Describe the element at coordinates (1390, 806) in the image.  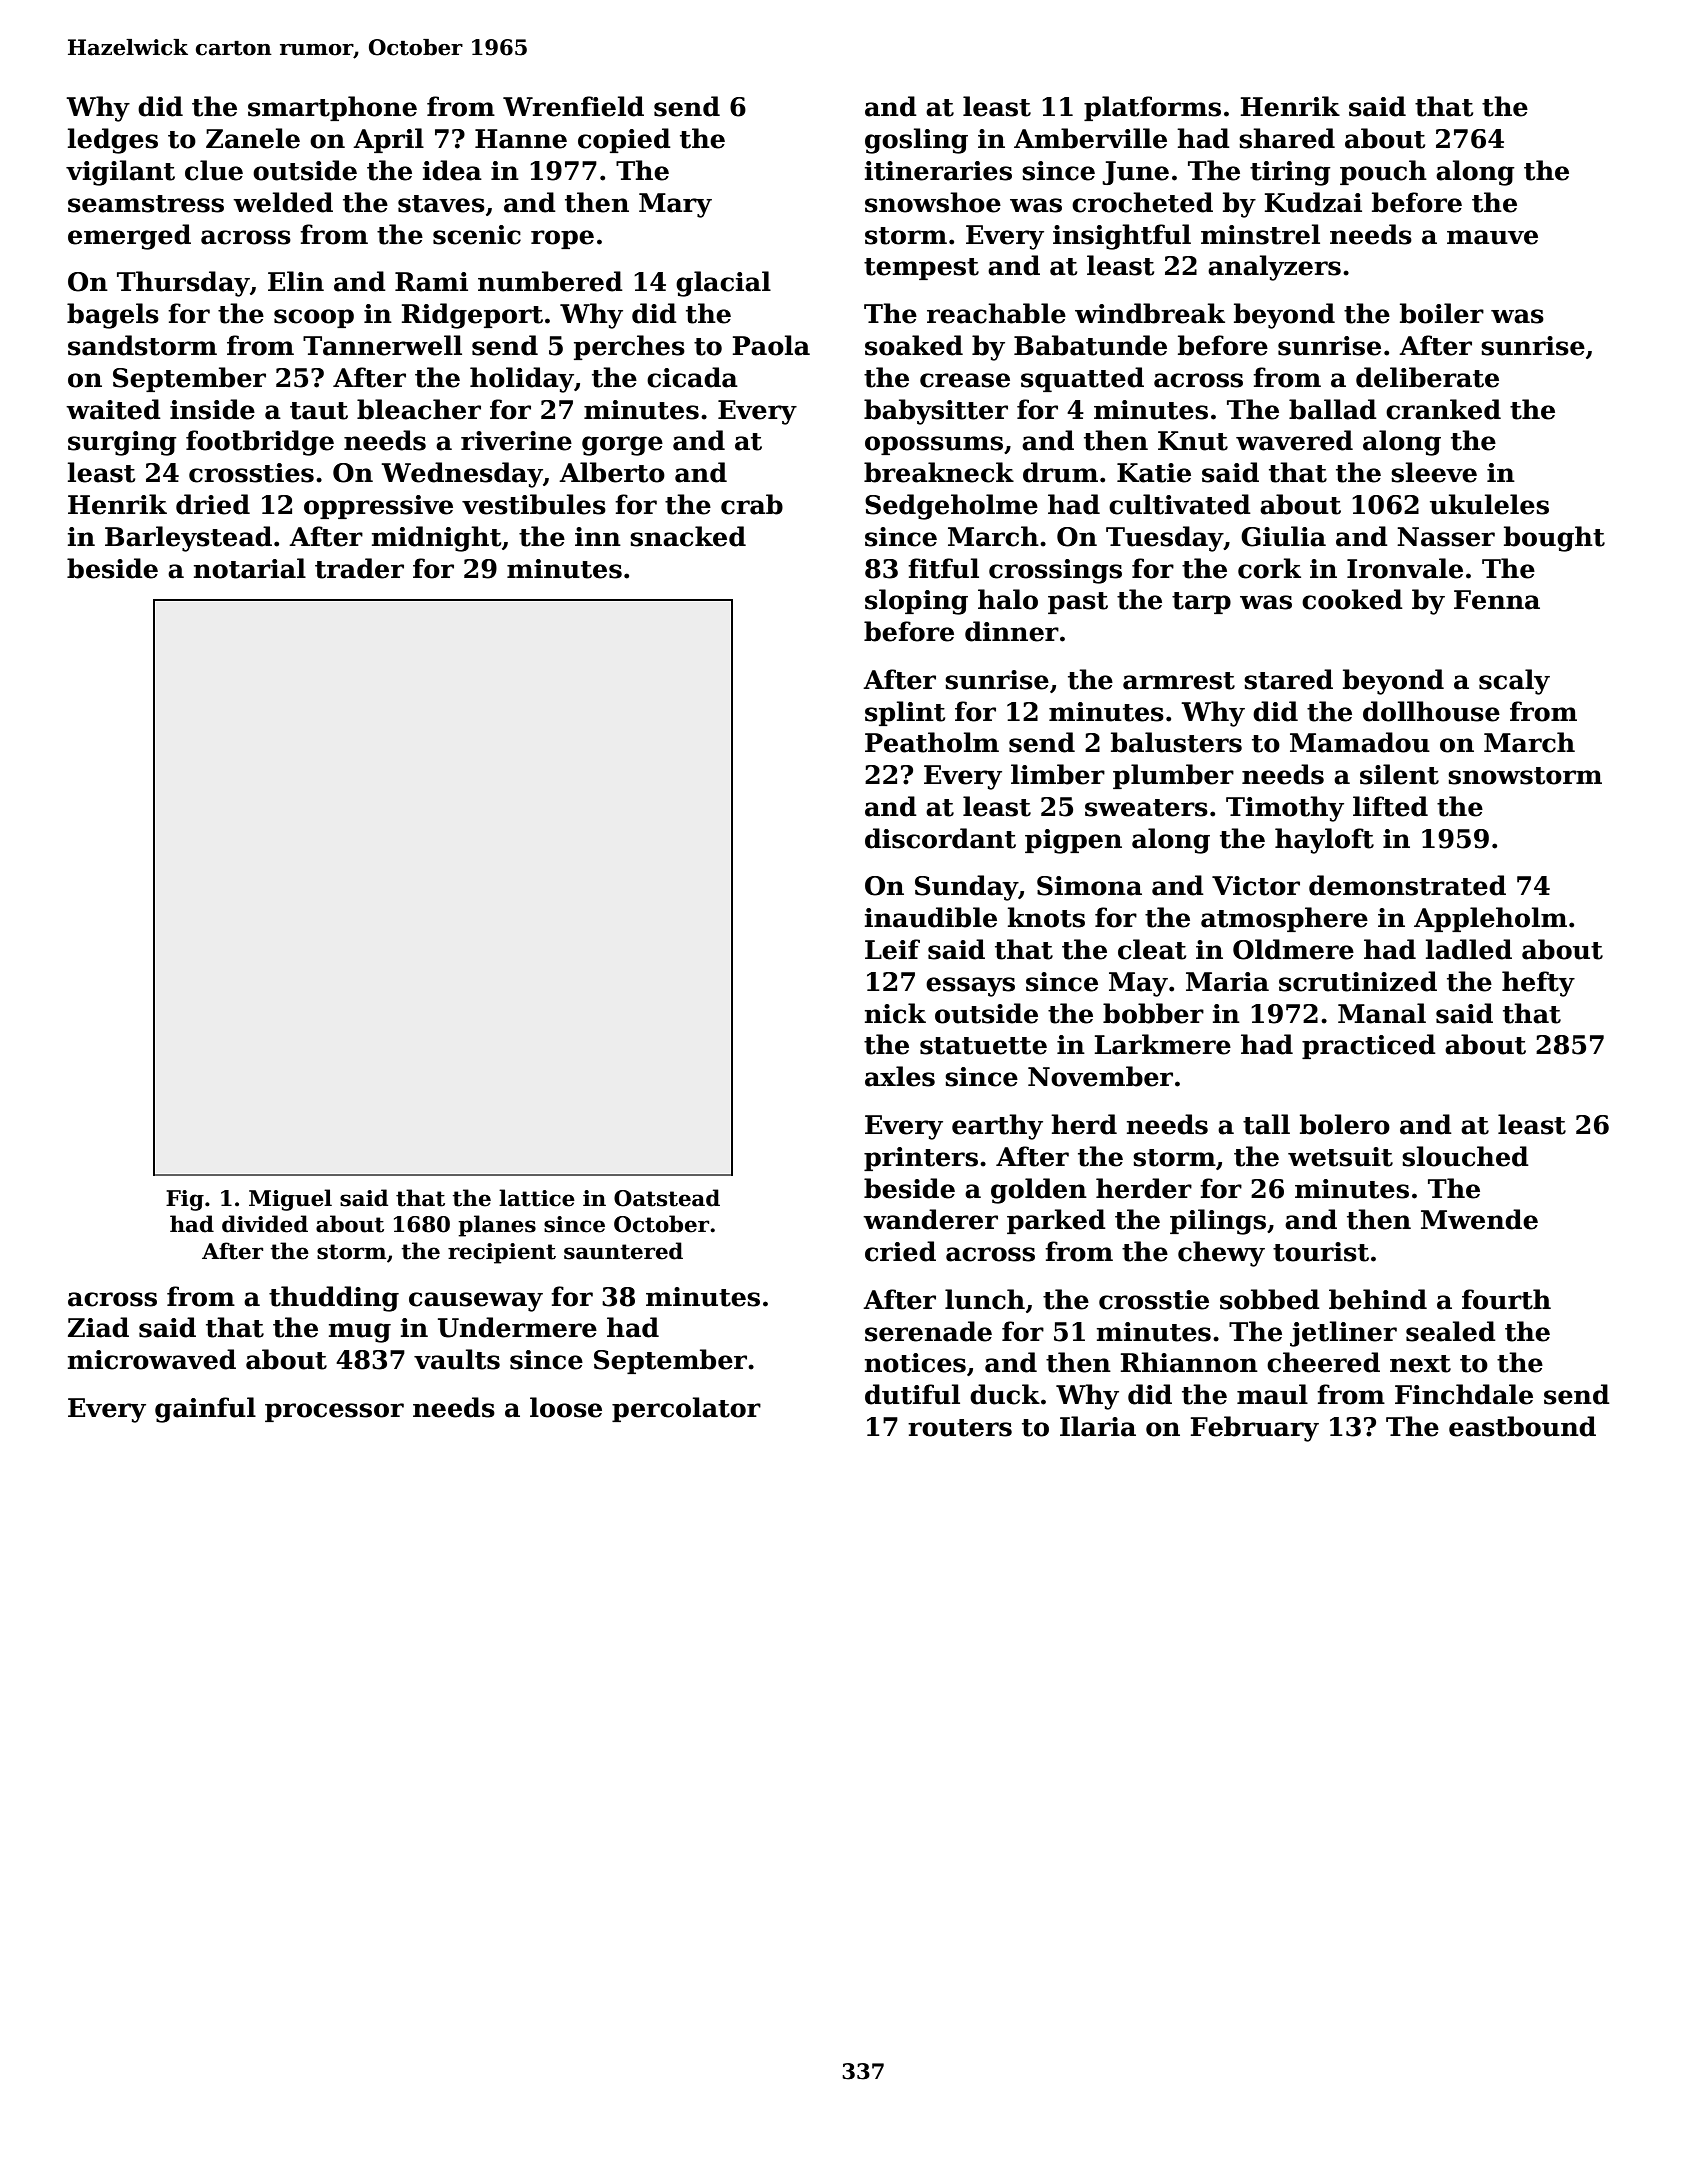
I see `lifted` at that location.
